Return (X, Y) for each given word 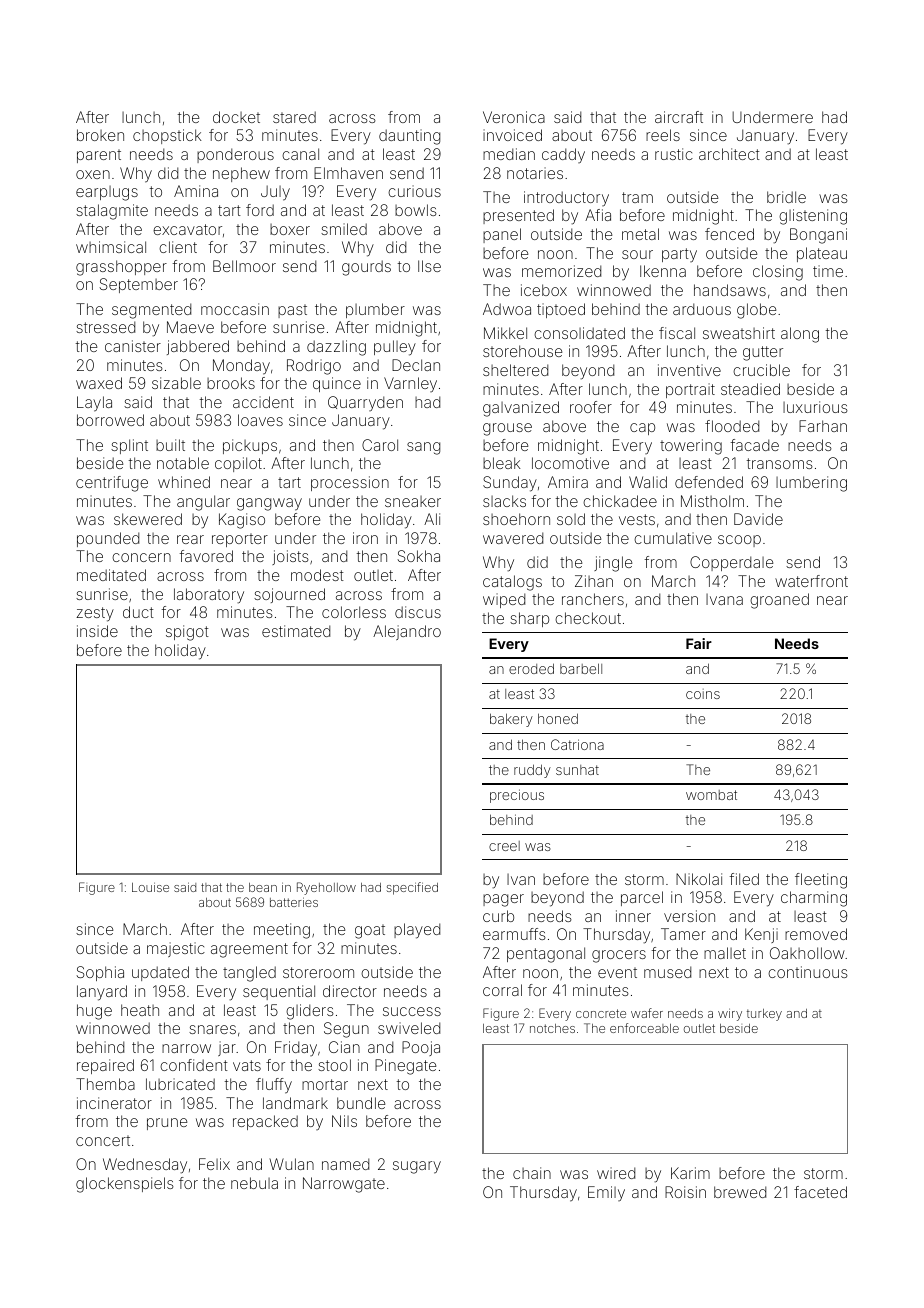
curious (414, 191)
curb (498, 916)
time (828, 271)
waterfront (811, 581)
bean (263, 887)
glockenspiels (125, 1185)
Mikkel (505, 333)
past (292, 311)
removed (816, 934)
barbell (581, 668)
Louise (150, 887)
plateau (822, 254)
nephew (241, 174)
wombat (711, 795)
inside (97, 631)
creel (504, 846)
